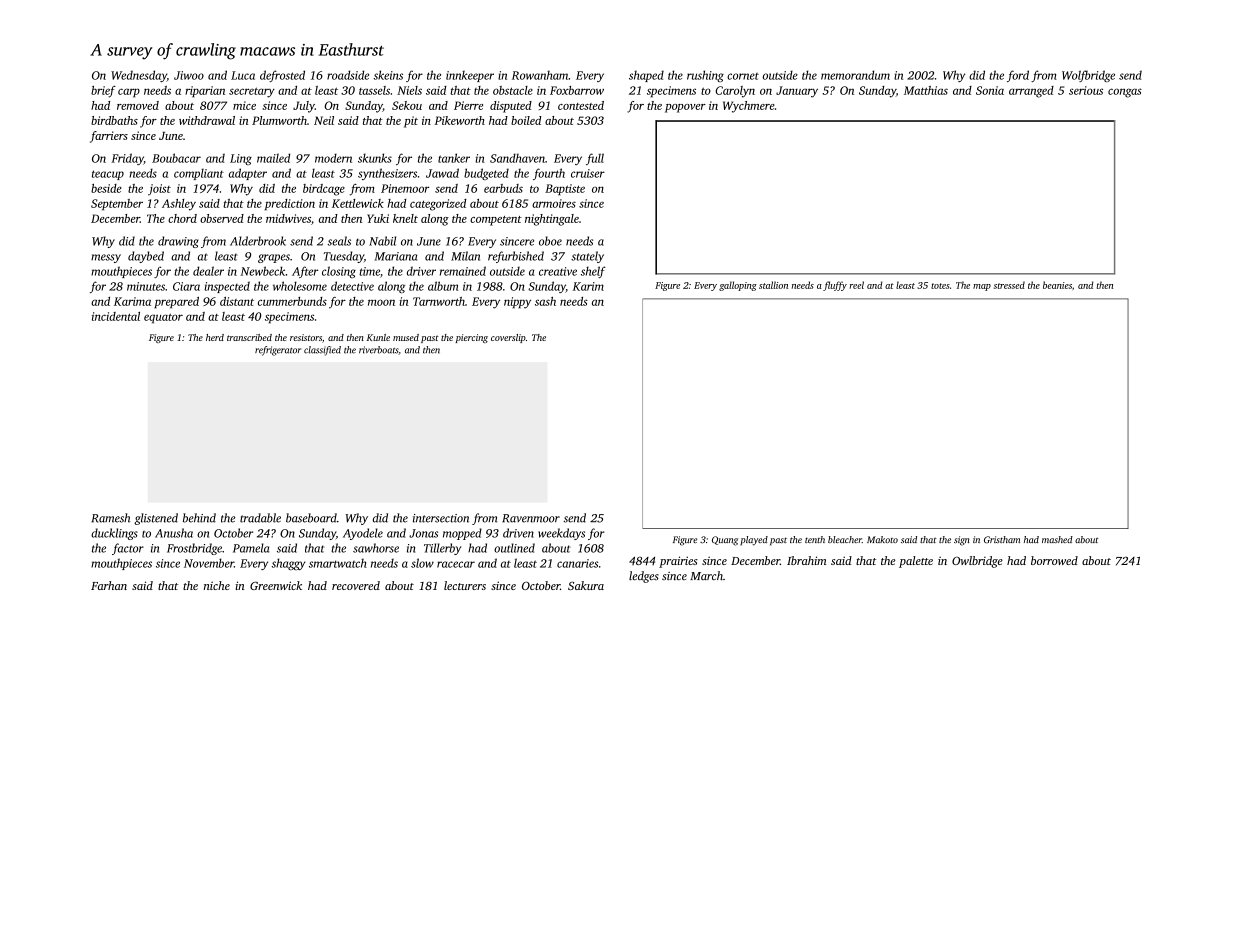 Image resolution: width=1233 pixels, height=952 pixels. I want to click on classified, so click(322, 351).
